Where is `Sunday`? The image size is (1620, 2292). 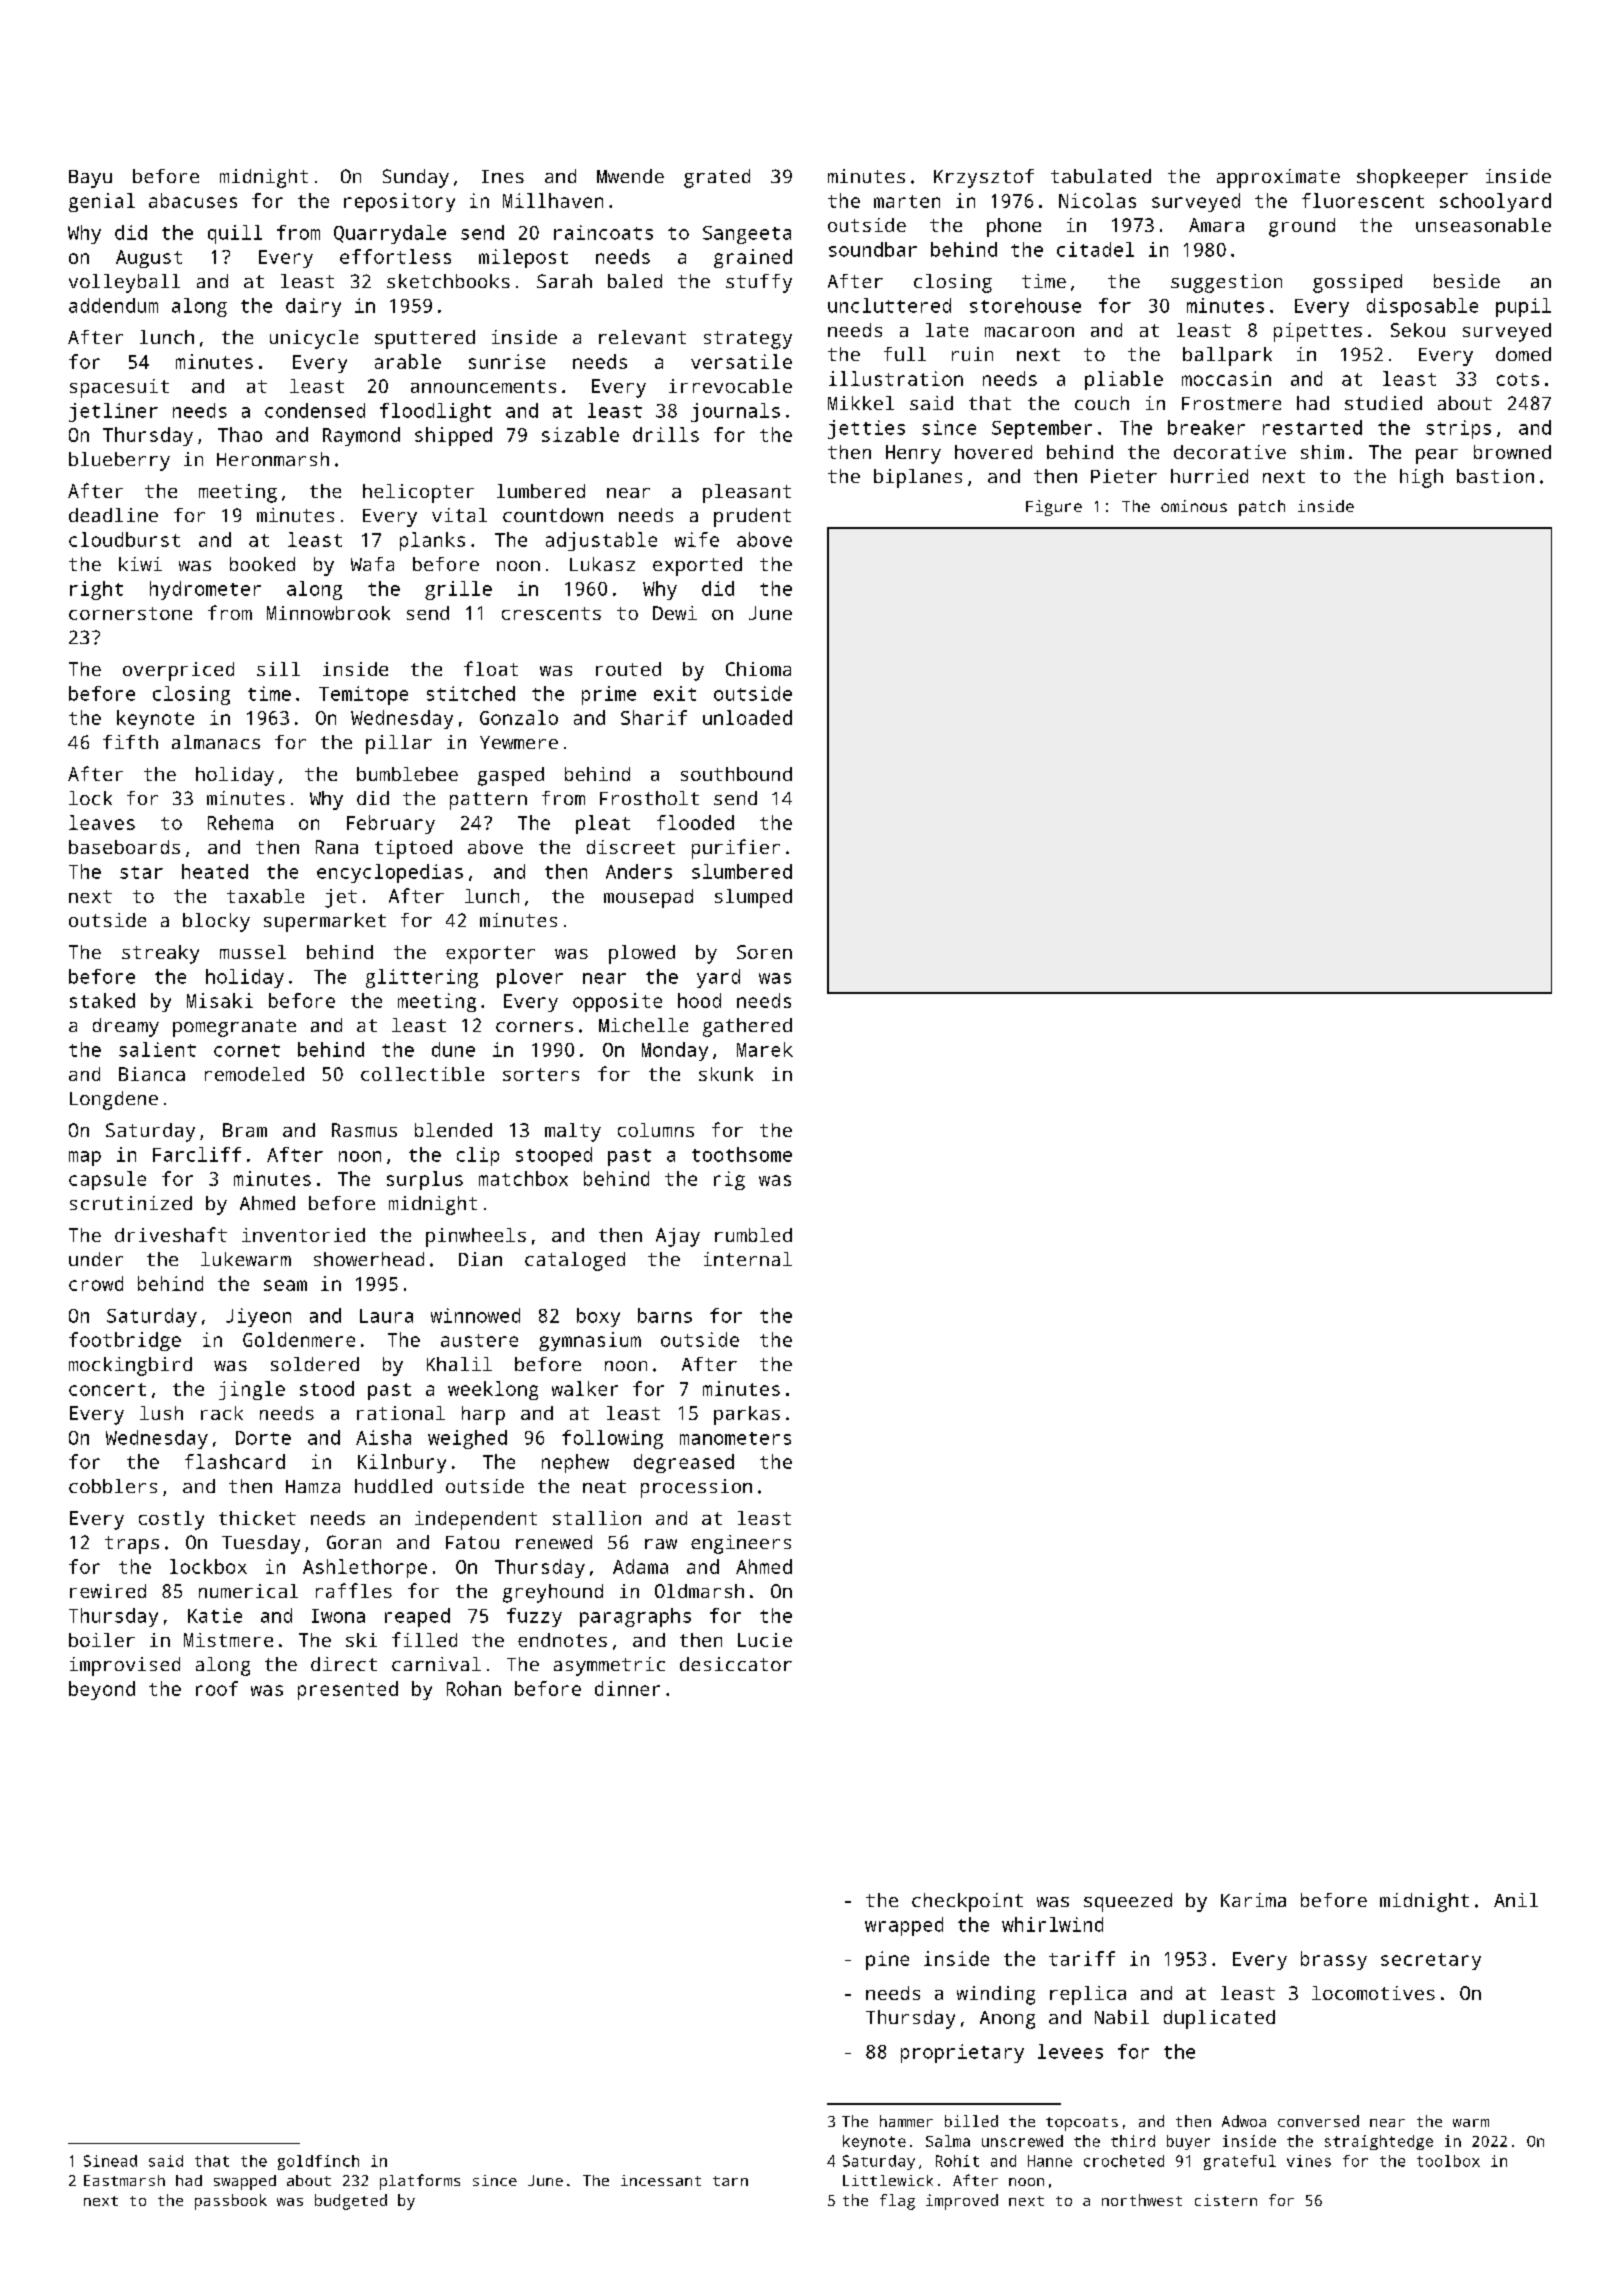 Sunday is located at coordinates (416, 178).
